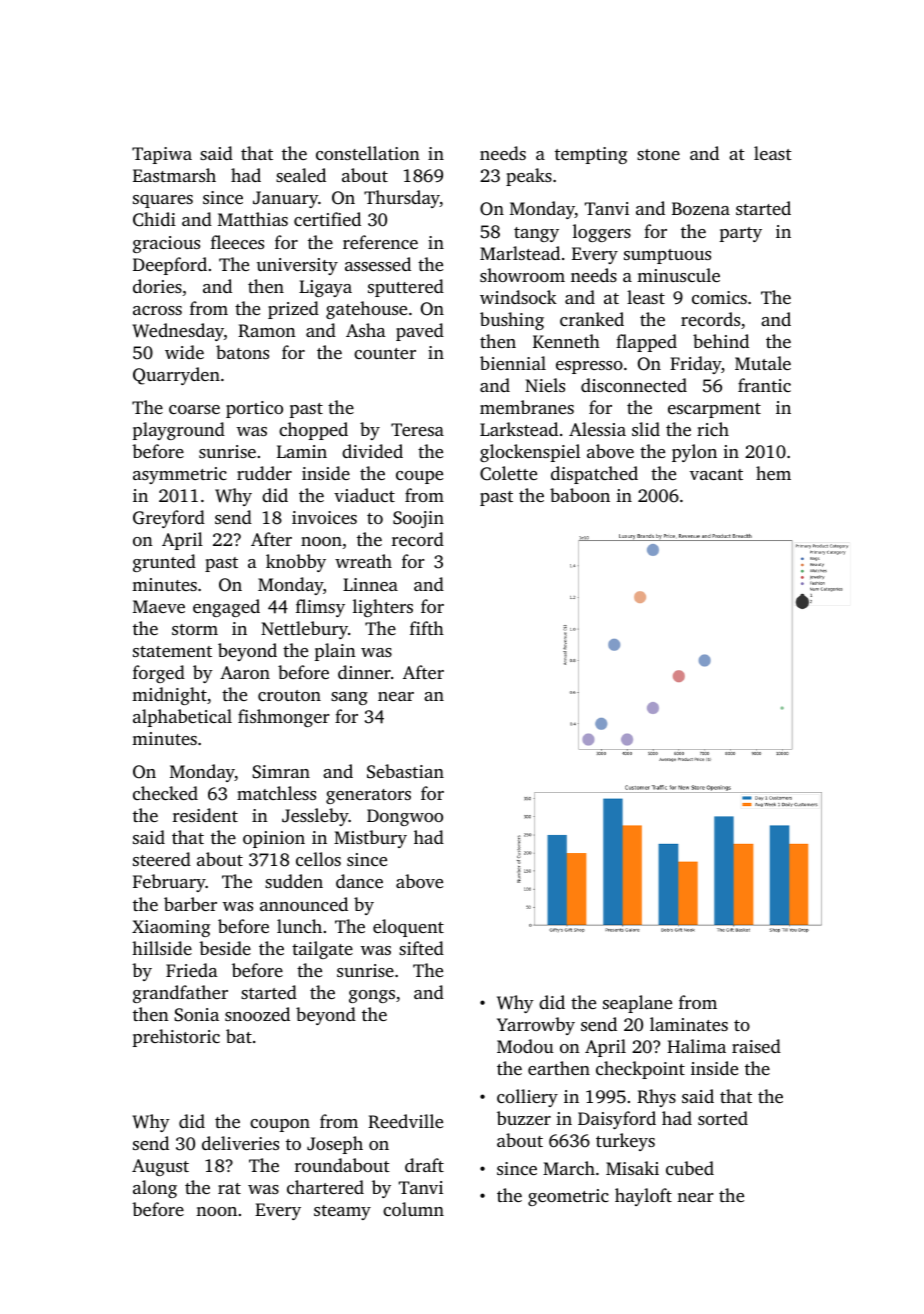 The height and width of the screenshot is (1314, 924). I want to click on vacant, so click(716, 474).
